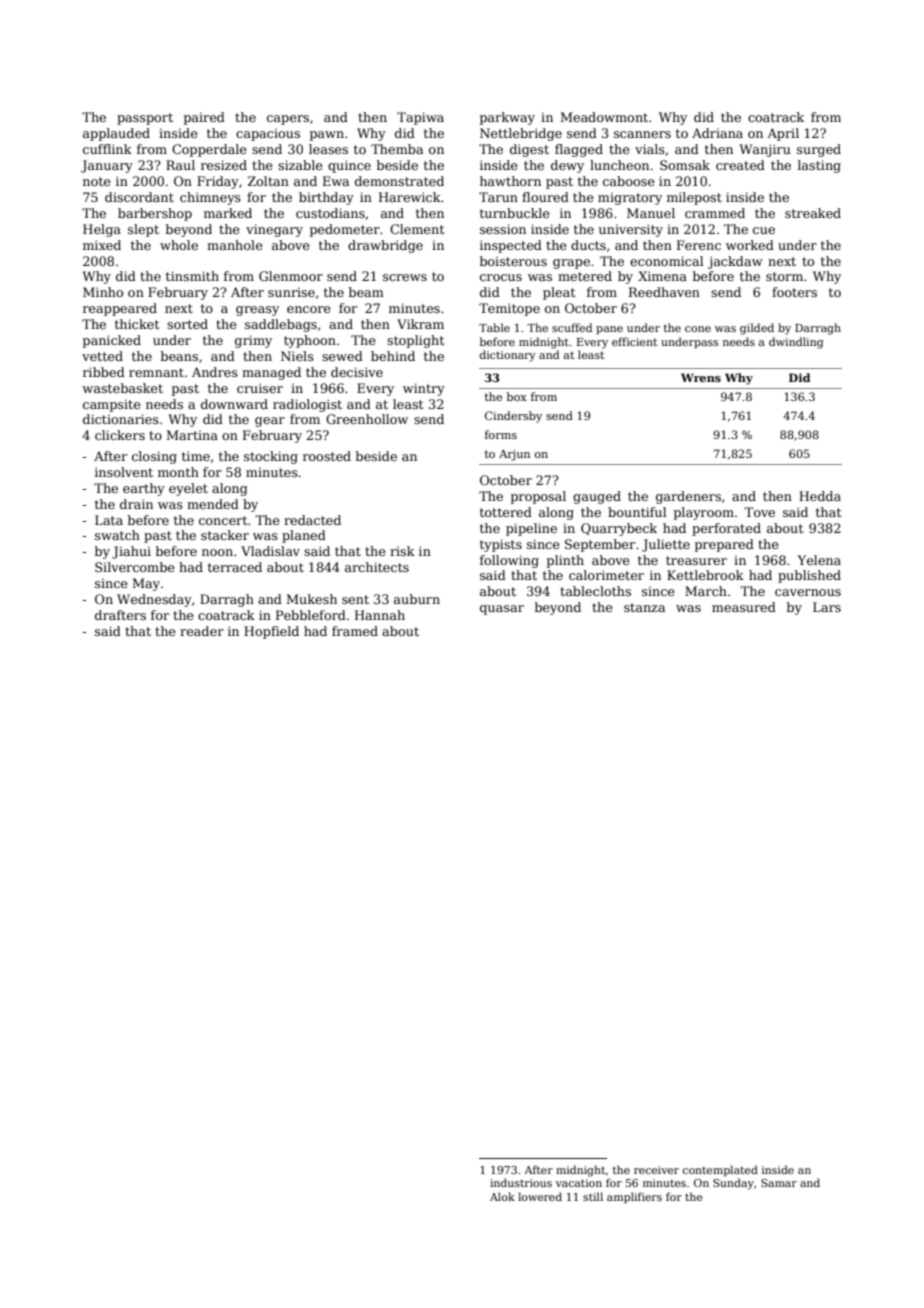 The width and height of the screenshot is (924, 1308). What do you see at coordinates (274, 230) in the screenshot?
I see `vinegary` at bounding box center [274, 230].
